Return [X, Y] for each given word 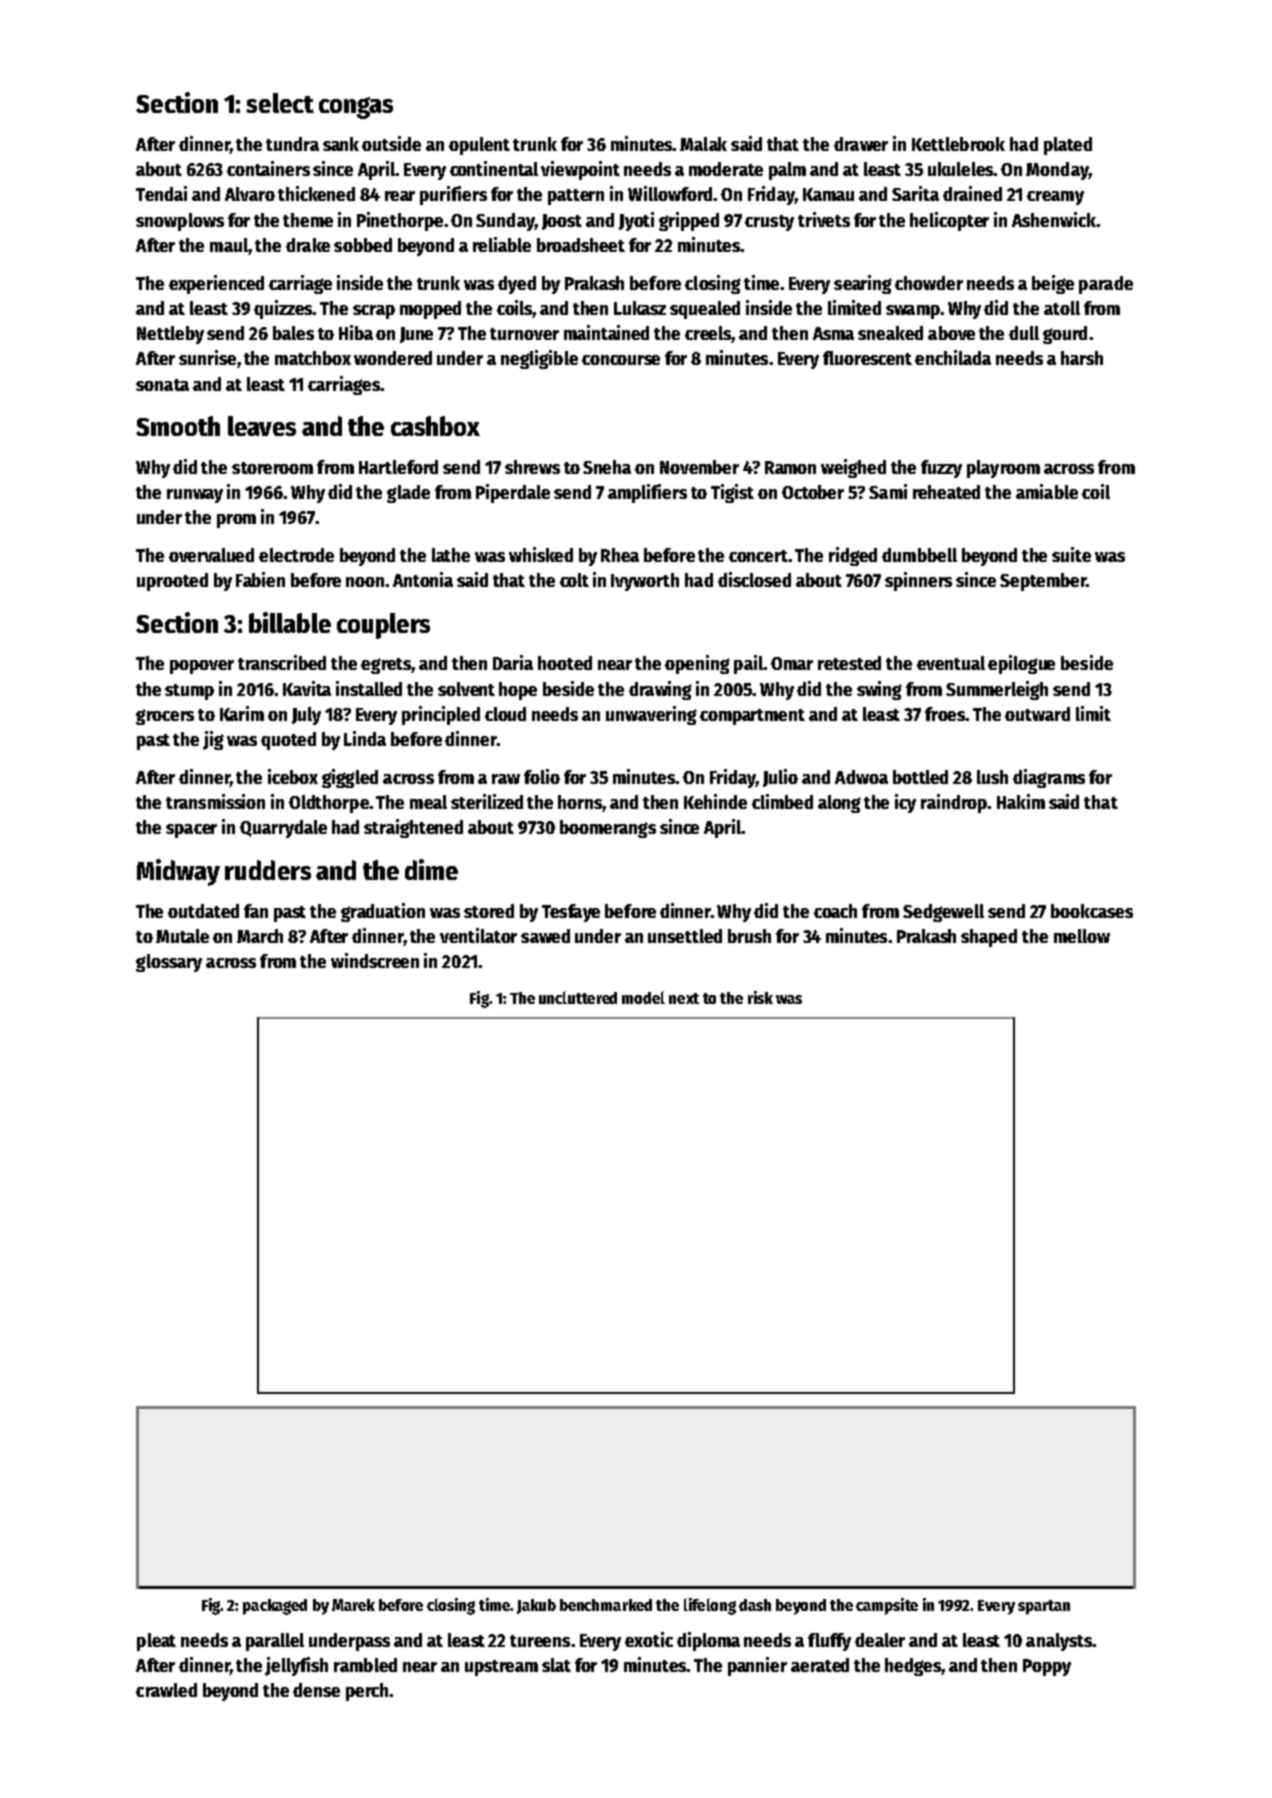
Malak [703, 144]
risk [760, 997]
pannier [757, 1666]
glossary [169, 963]
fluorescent [867, 358]
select [280, 103]
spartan [1044, 1607]
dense [316, 1690]
